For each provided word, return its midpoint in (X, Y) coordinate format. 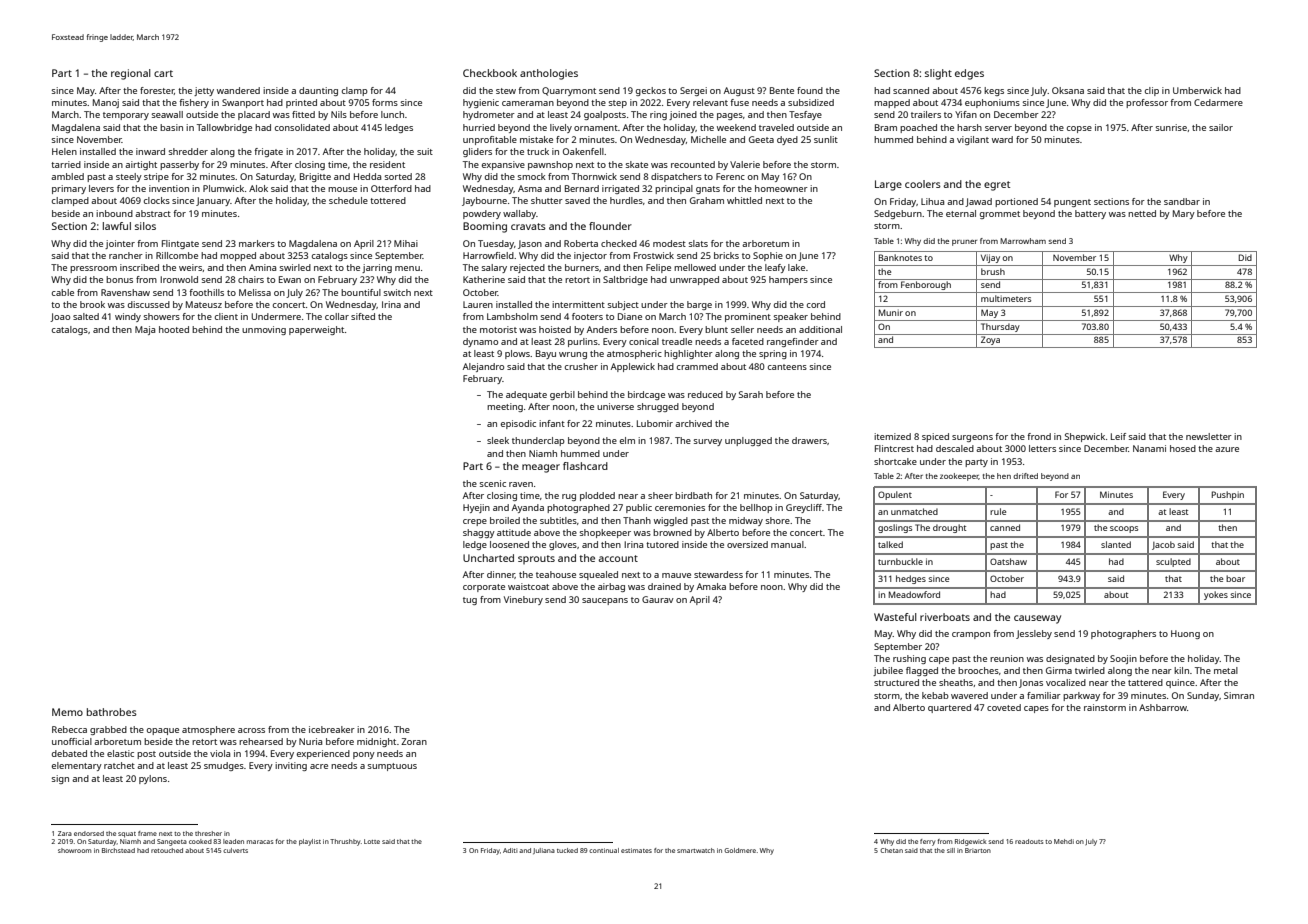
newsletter (1209, 436)
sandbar (1182, 201)
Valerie (745, 164)
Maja (145, 330)
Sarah (751, 394)
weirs (190, 267)
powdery (482, 214)
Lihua (932, 201)
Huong (1185, 634)
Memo (67, 712)
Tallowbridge (224, 128)
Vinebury (523, 600)
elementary (77, 766)
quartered (949, 708)
